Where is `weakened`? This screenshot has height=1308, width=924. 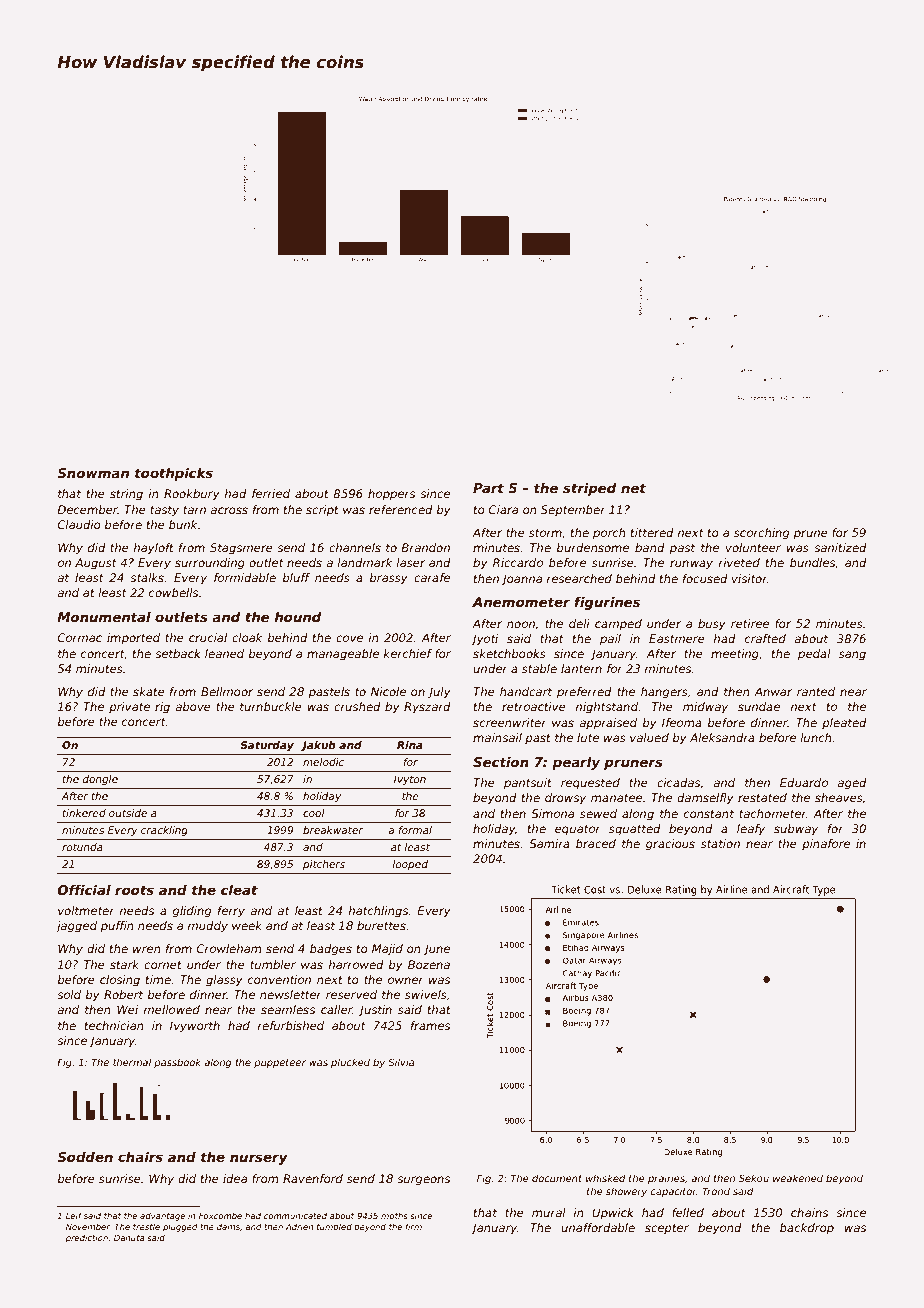
weakened is located at coordinates (798, 1178).
